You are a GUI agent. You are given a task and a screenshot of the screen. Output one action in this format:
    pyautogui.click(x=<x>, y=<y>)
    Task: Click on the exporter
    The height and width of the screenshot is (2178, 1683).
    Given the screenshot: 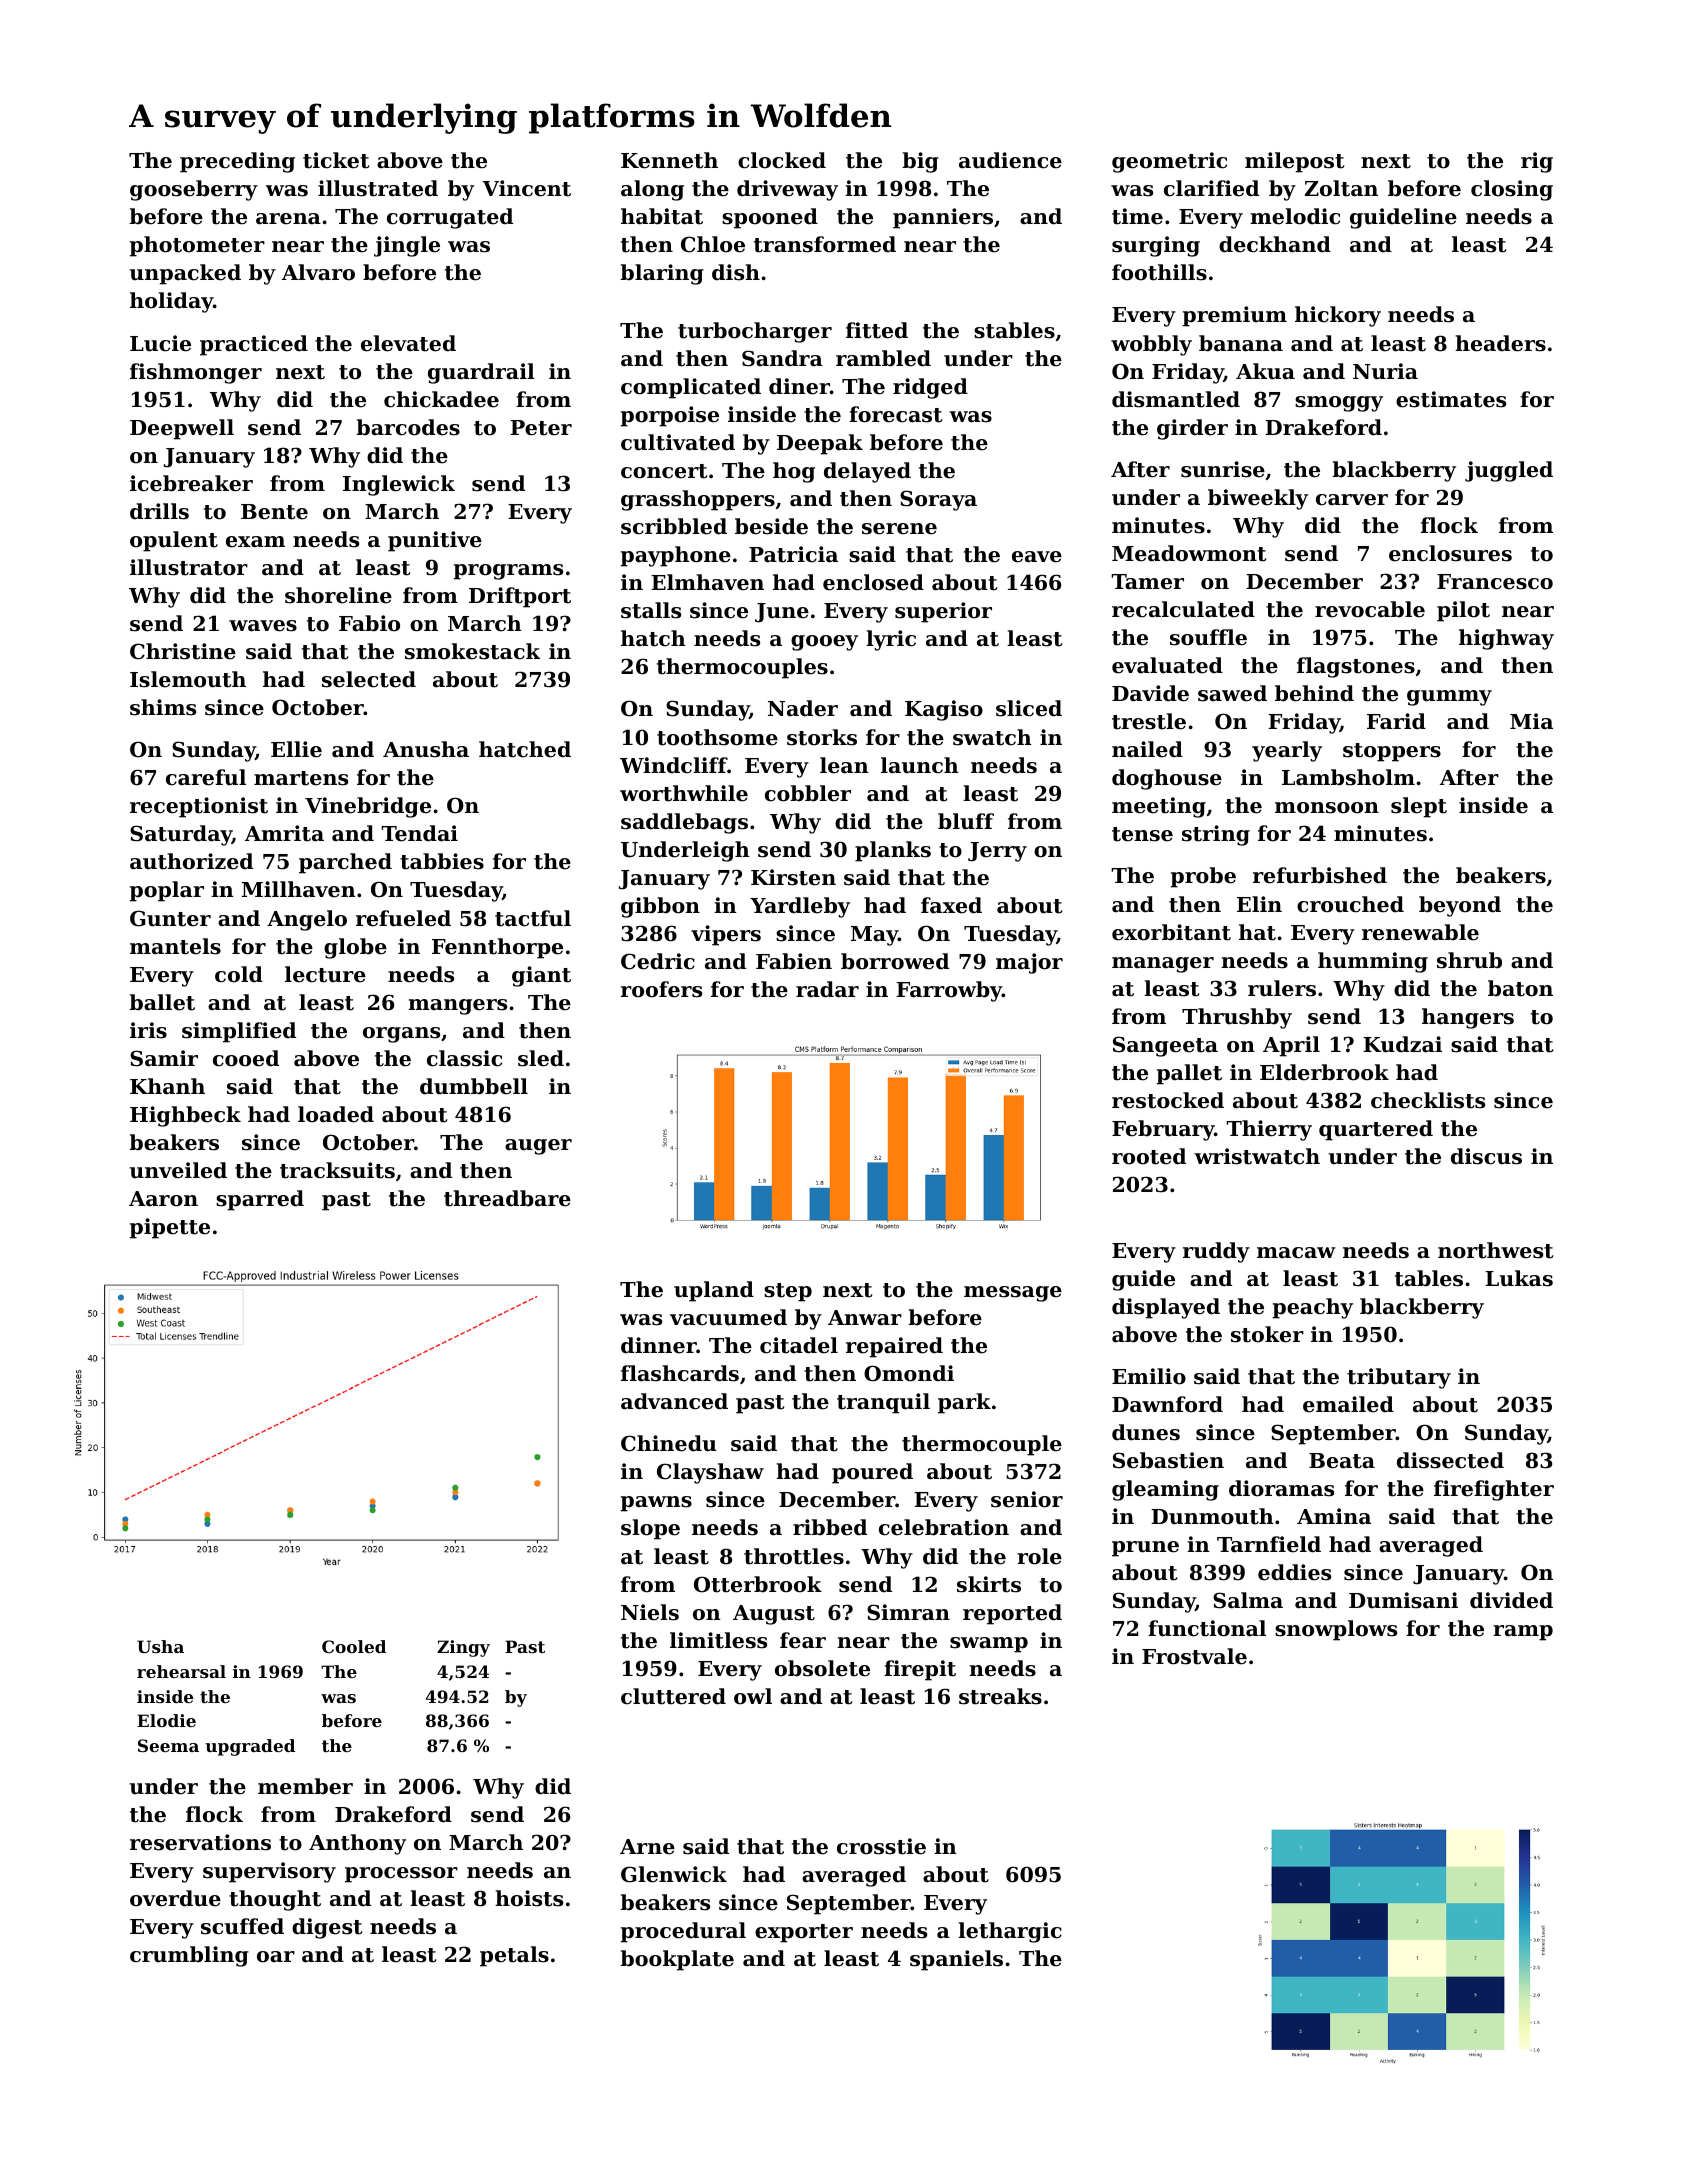 What is the action you would take?
    pyautogui.click(x=804, y=1933)
